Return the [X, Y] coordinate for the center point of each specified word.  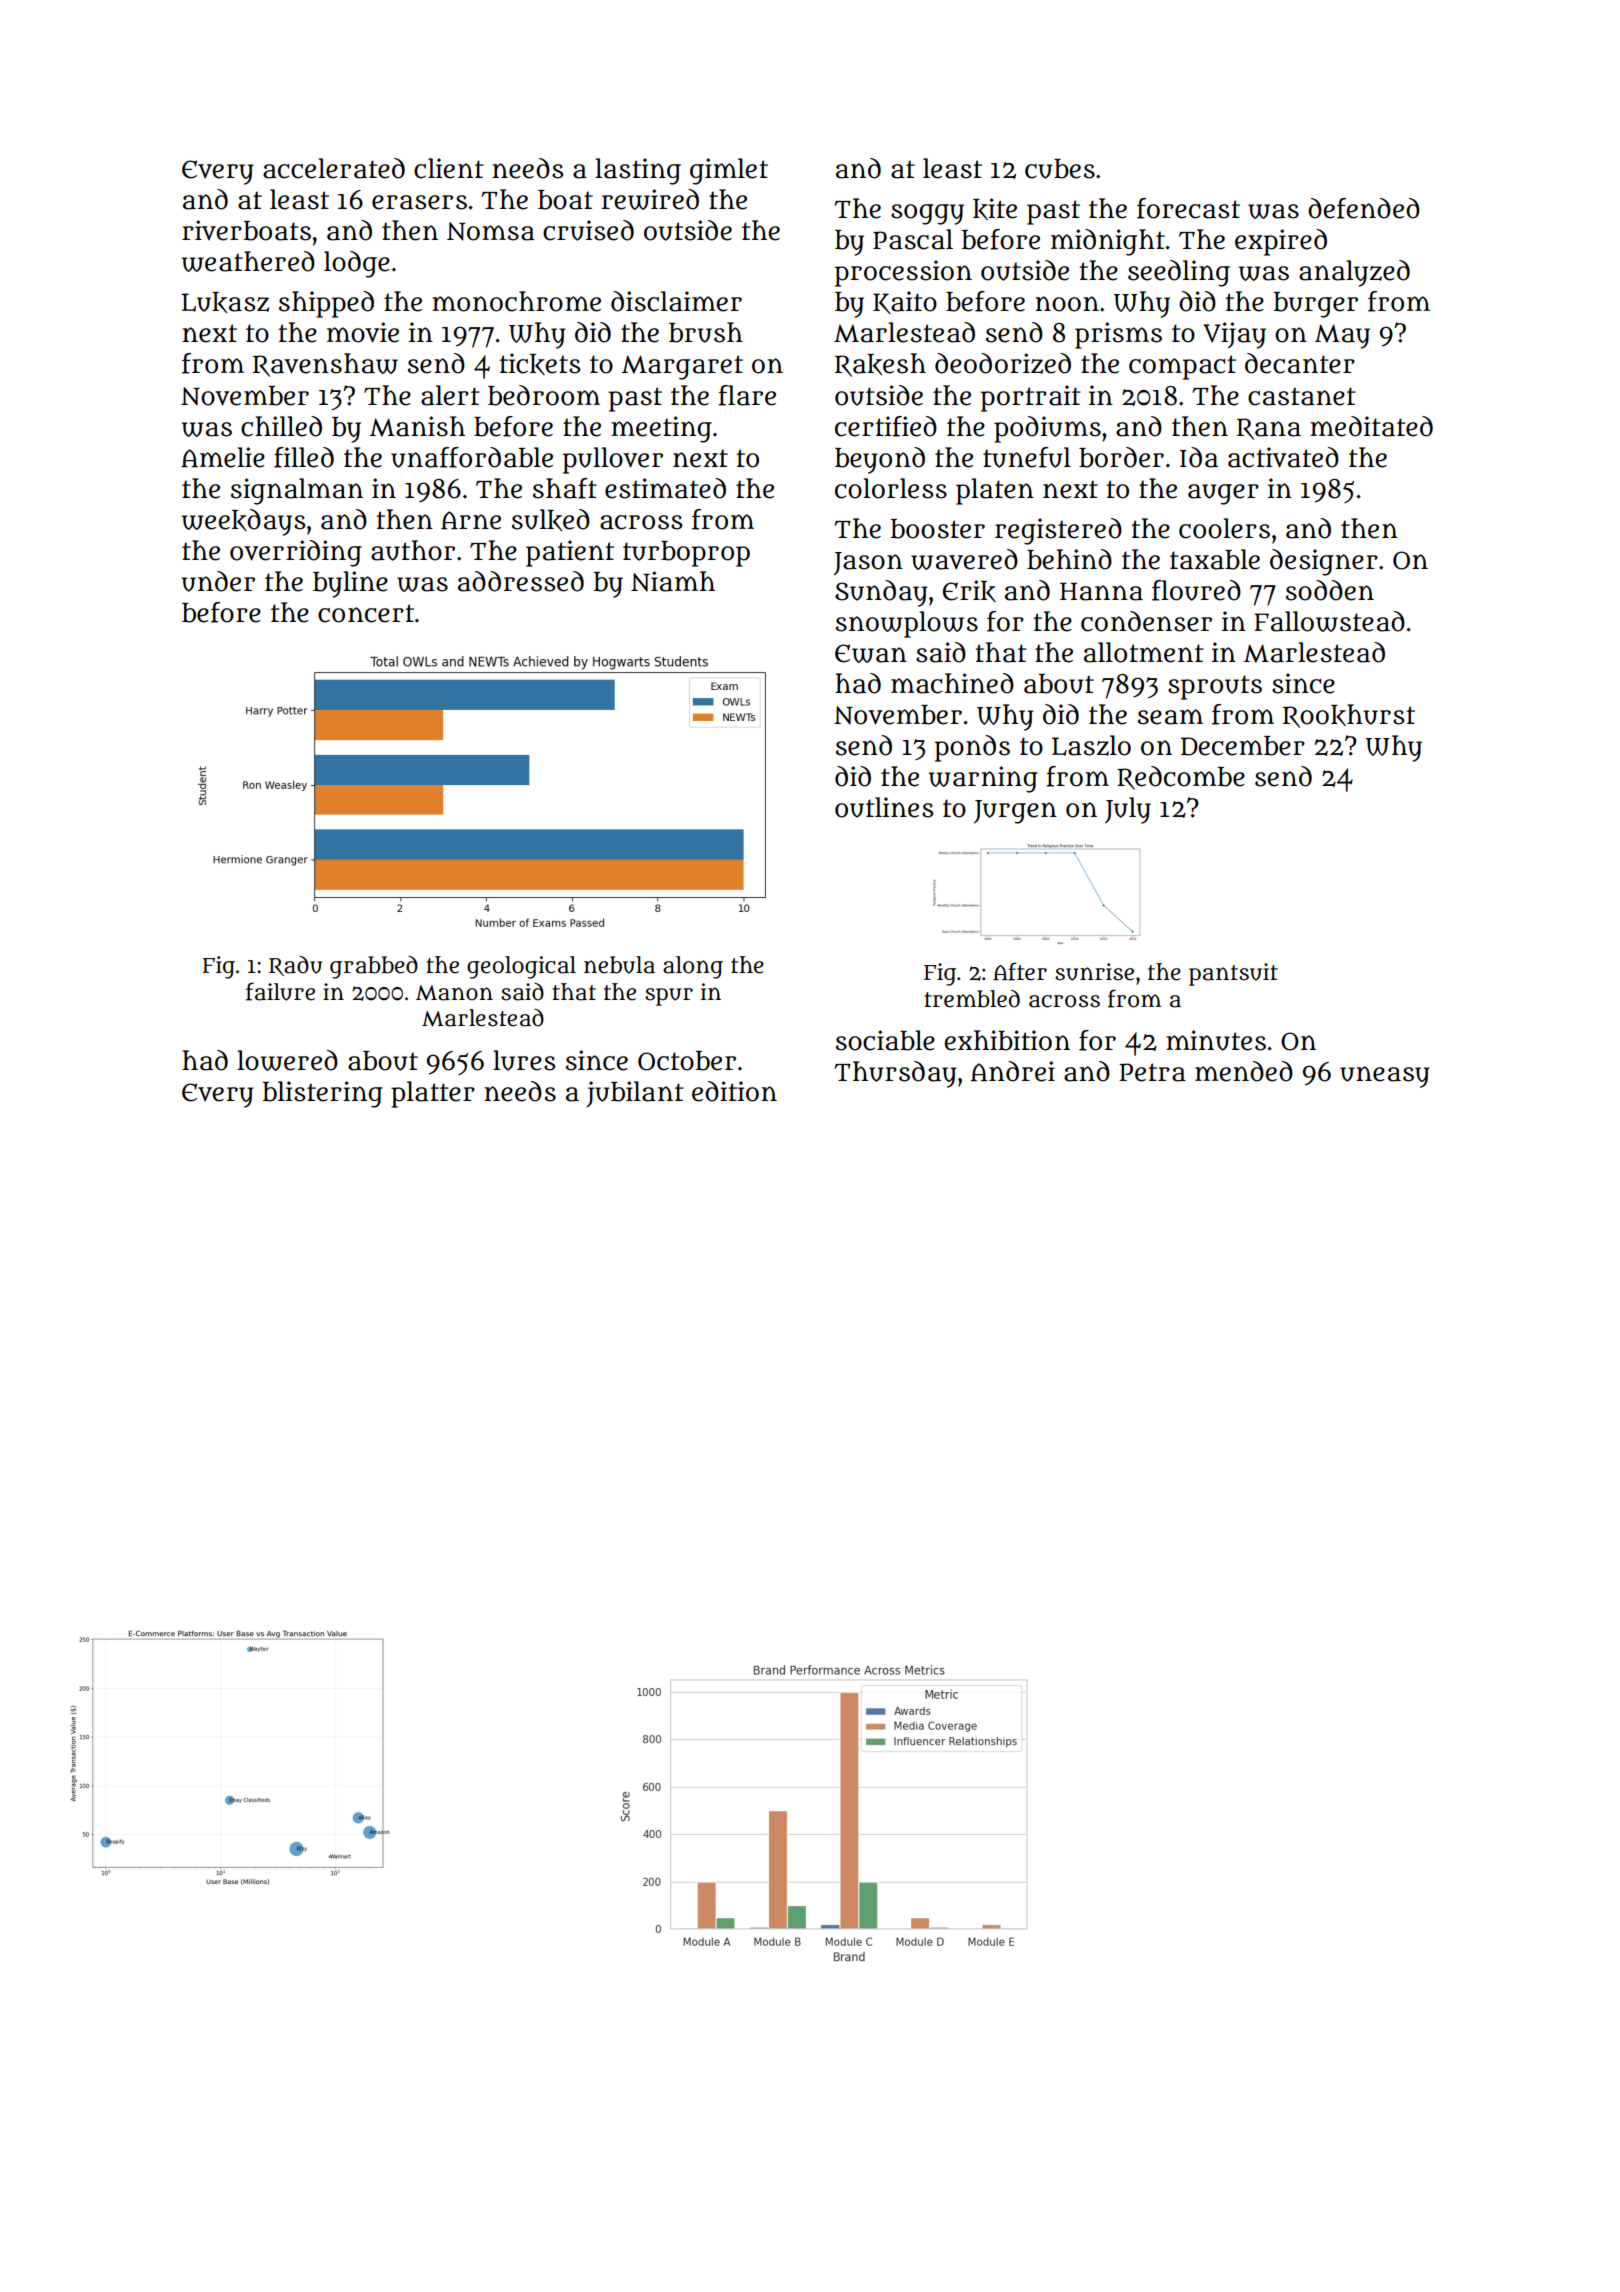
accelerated [334, 168]
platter [433, 1094]
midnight [1108, 242]
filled [304, 457]
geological [521, 967]
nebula [619, 965]
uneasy [1385, 1077]
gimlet [729, 171]
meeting [661, 429]
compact [1182, 367]
